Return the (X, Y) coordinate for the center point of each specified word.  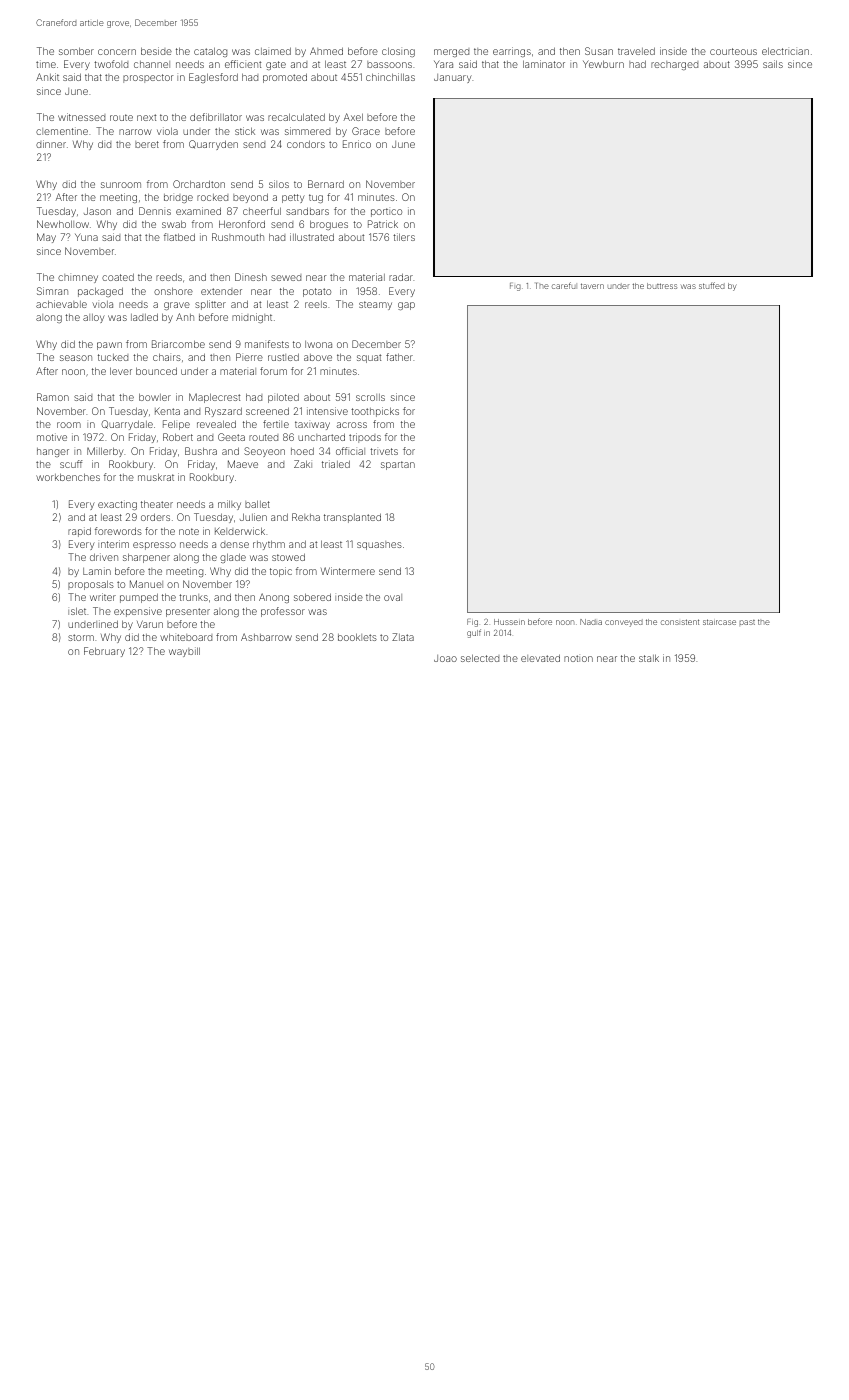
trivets (384, 451)
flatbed (179, 237)
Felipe (176, 425)
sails (773, 64)
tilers (404, 237)
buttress (662, 286)
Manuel (146, 584)
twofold (111, 64)
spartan (398, 465)
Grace (366, 131)
